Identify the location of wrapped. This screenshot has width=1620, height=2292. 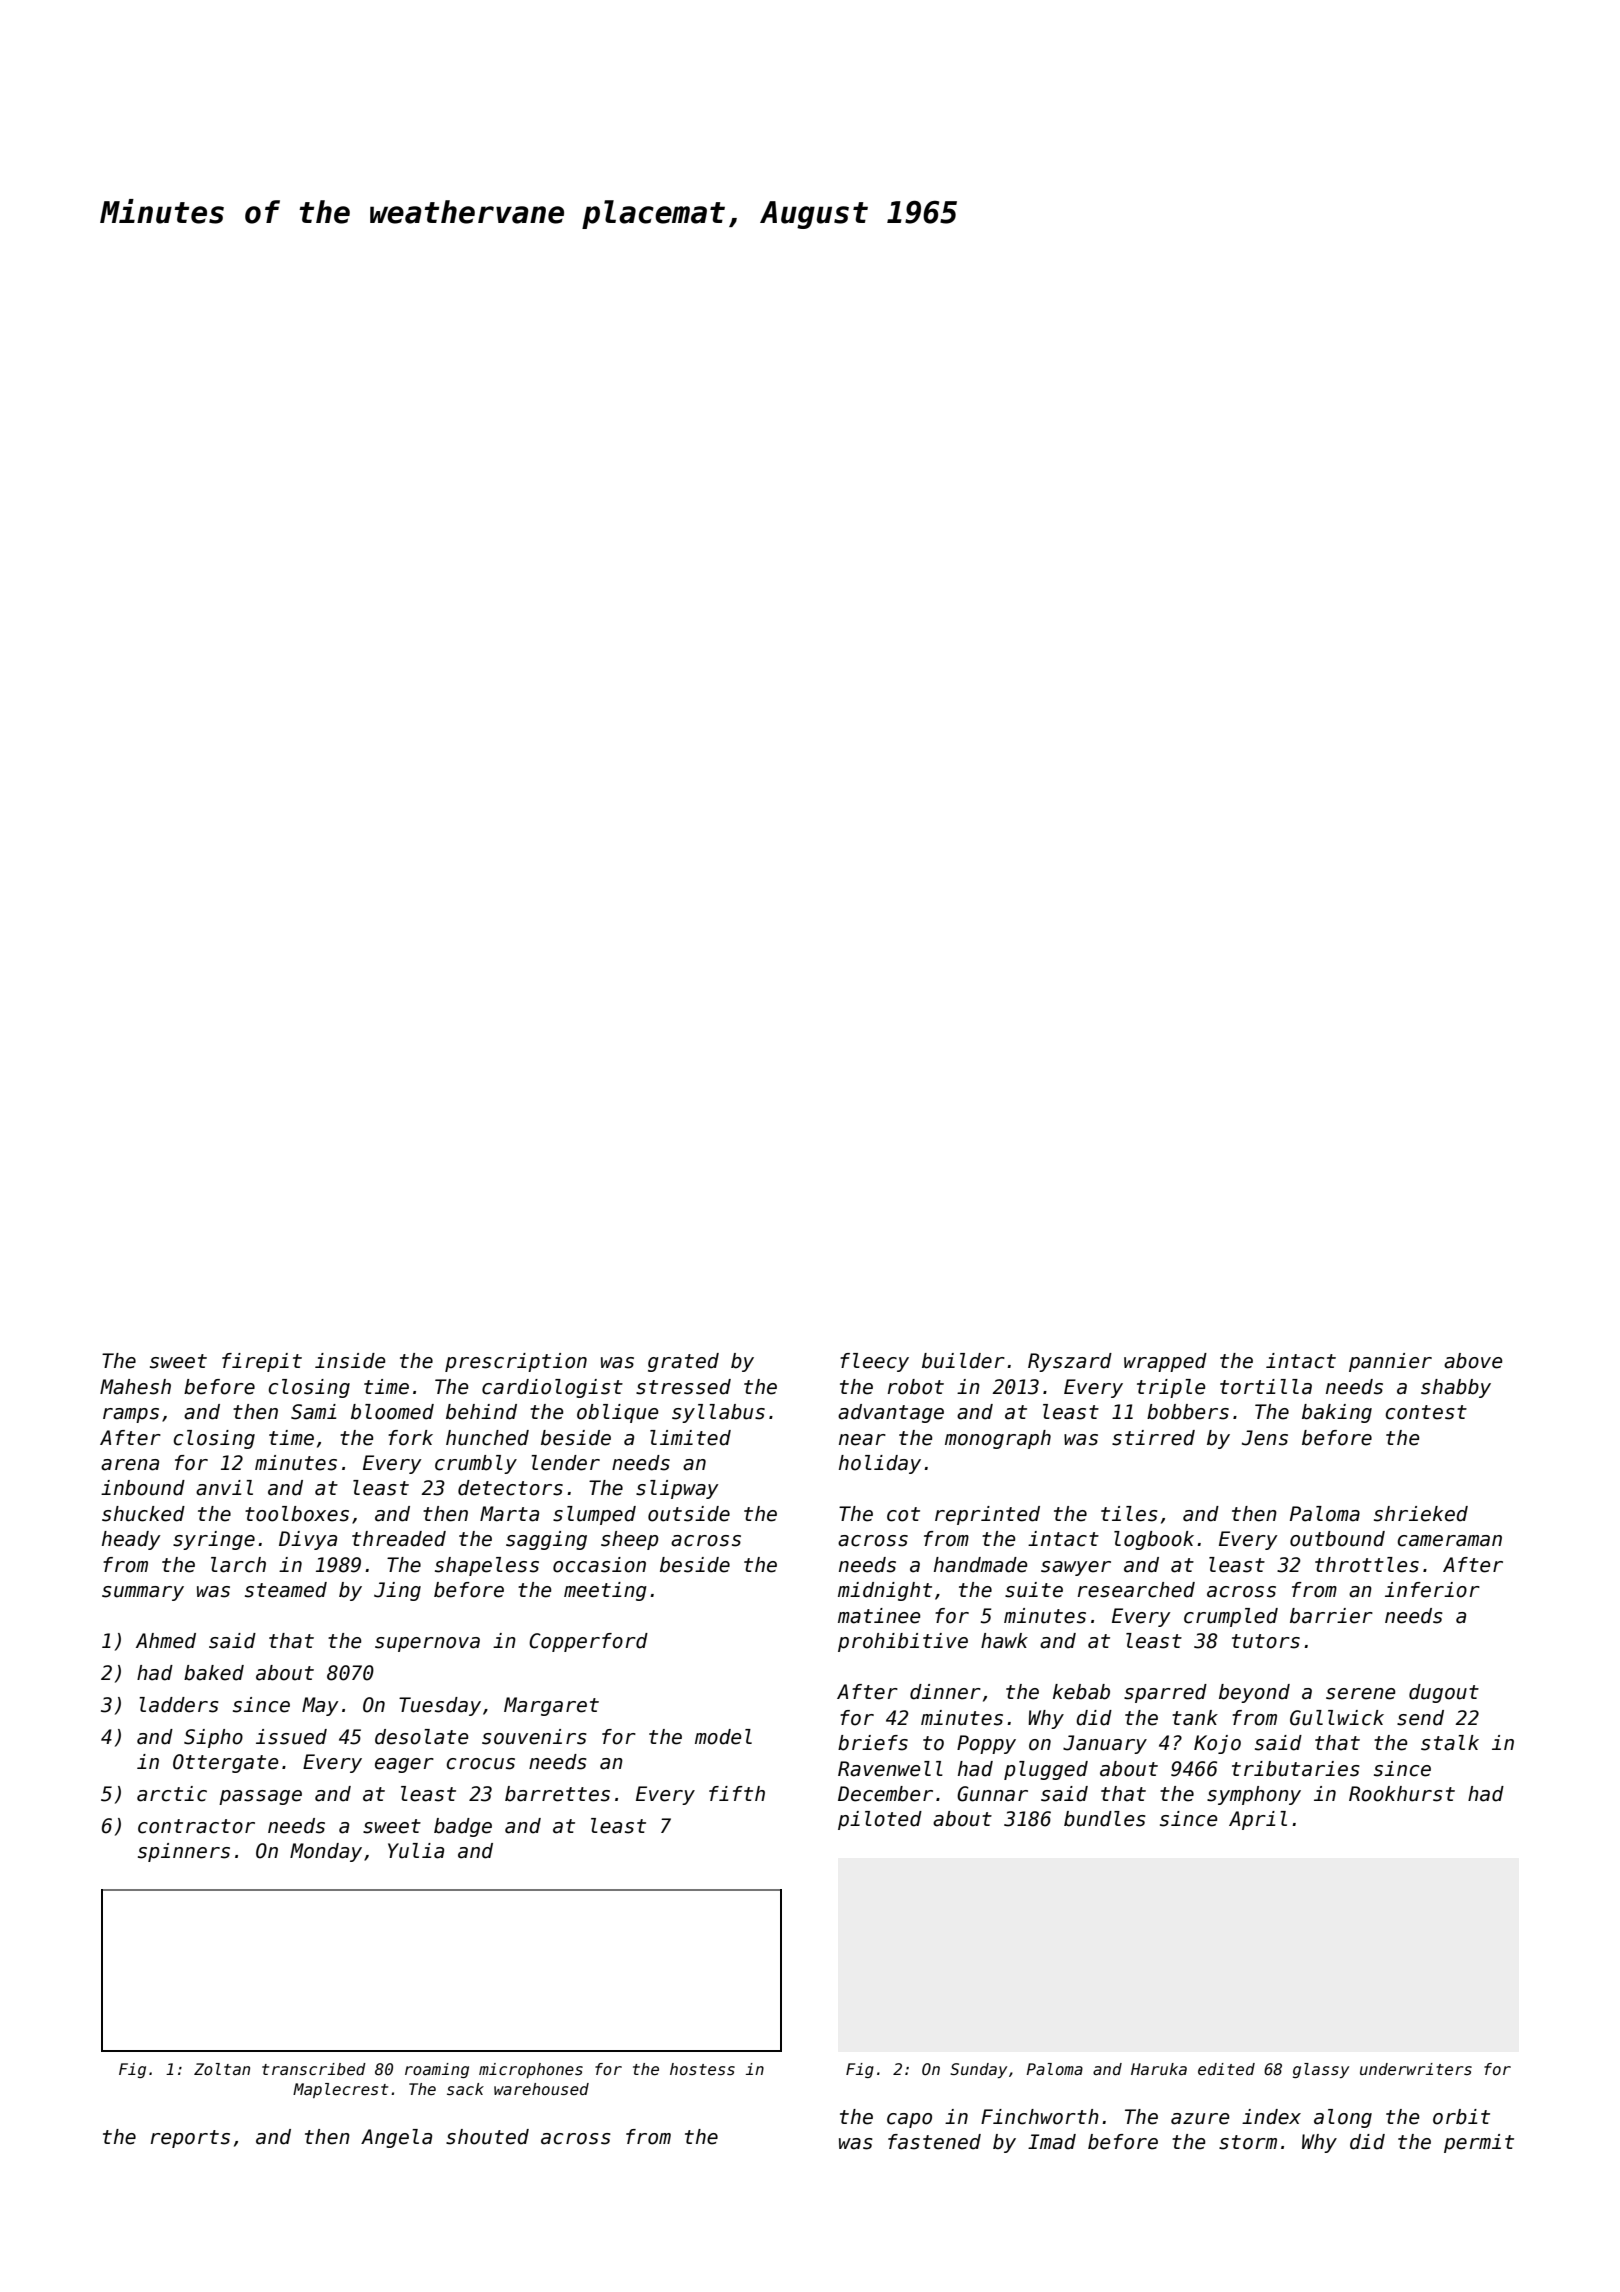
(1165, 1362).
